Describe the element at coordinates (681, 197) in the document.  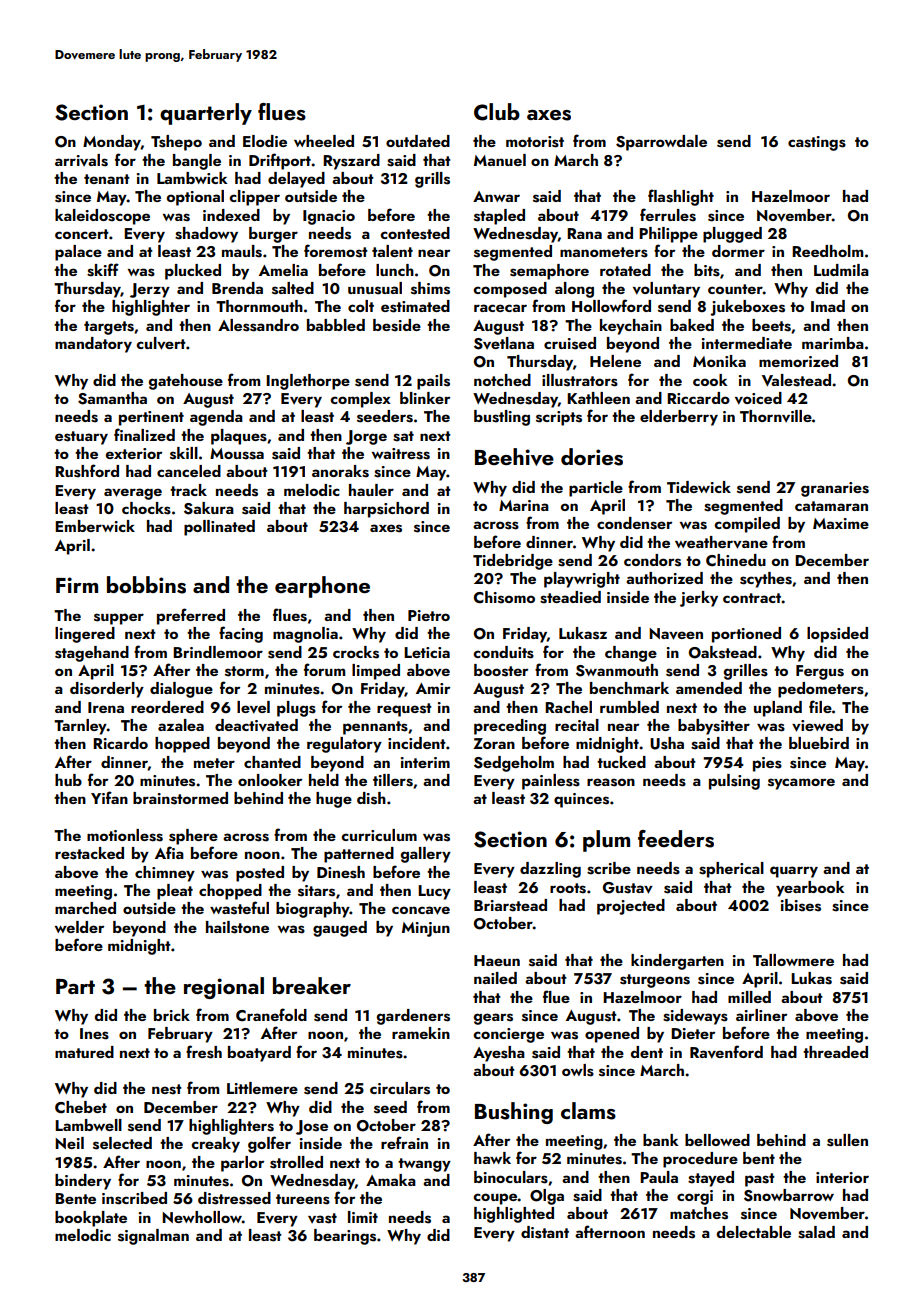
I see `flashlight` at that location.
